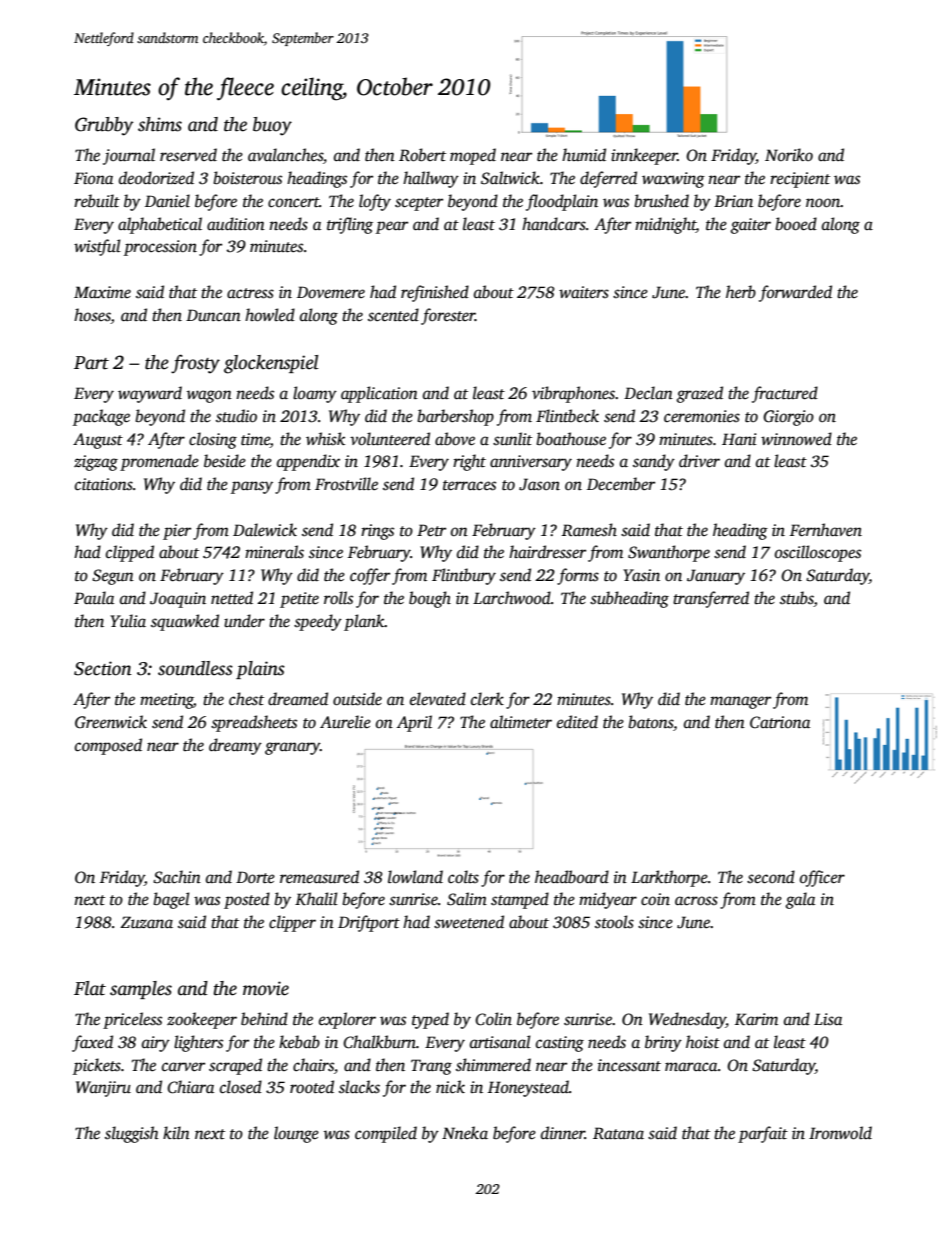 The height and width of the page is (1233, 952). Describe the element at coordinates (644, 156) in the page. I see `innkeeper` at that location.
